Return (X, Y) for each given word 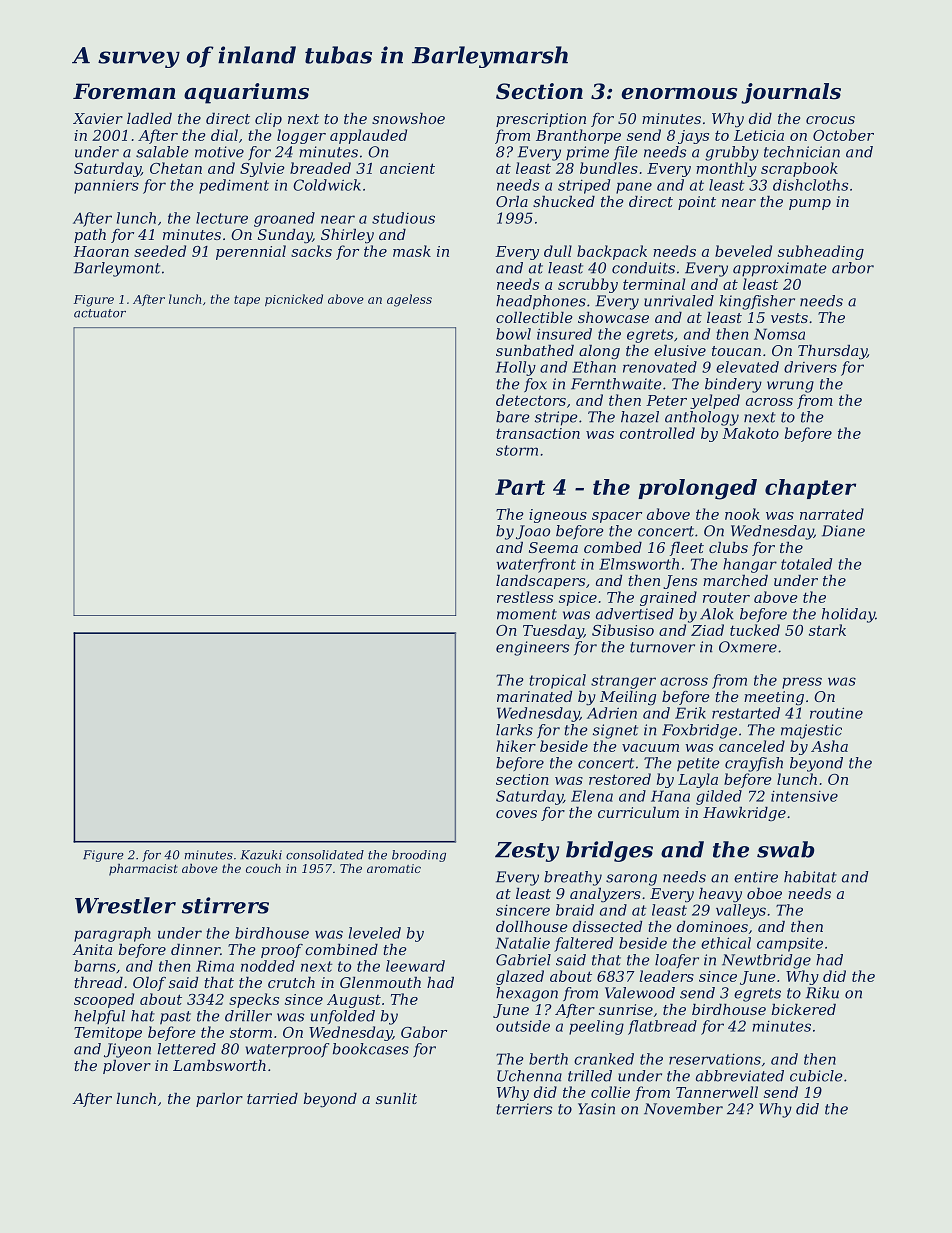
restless (525, 597)
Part (520, 487)
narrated (832, 514)
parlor (219, 1100)
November (683, 1109)
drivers (810, 367)
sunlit (396, 1098)
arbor (853, 268)
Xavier (98, 118)
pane (634, 188)
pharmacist (143, 870)
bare (513, 417)
